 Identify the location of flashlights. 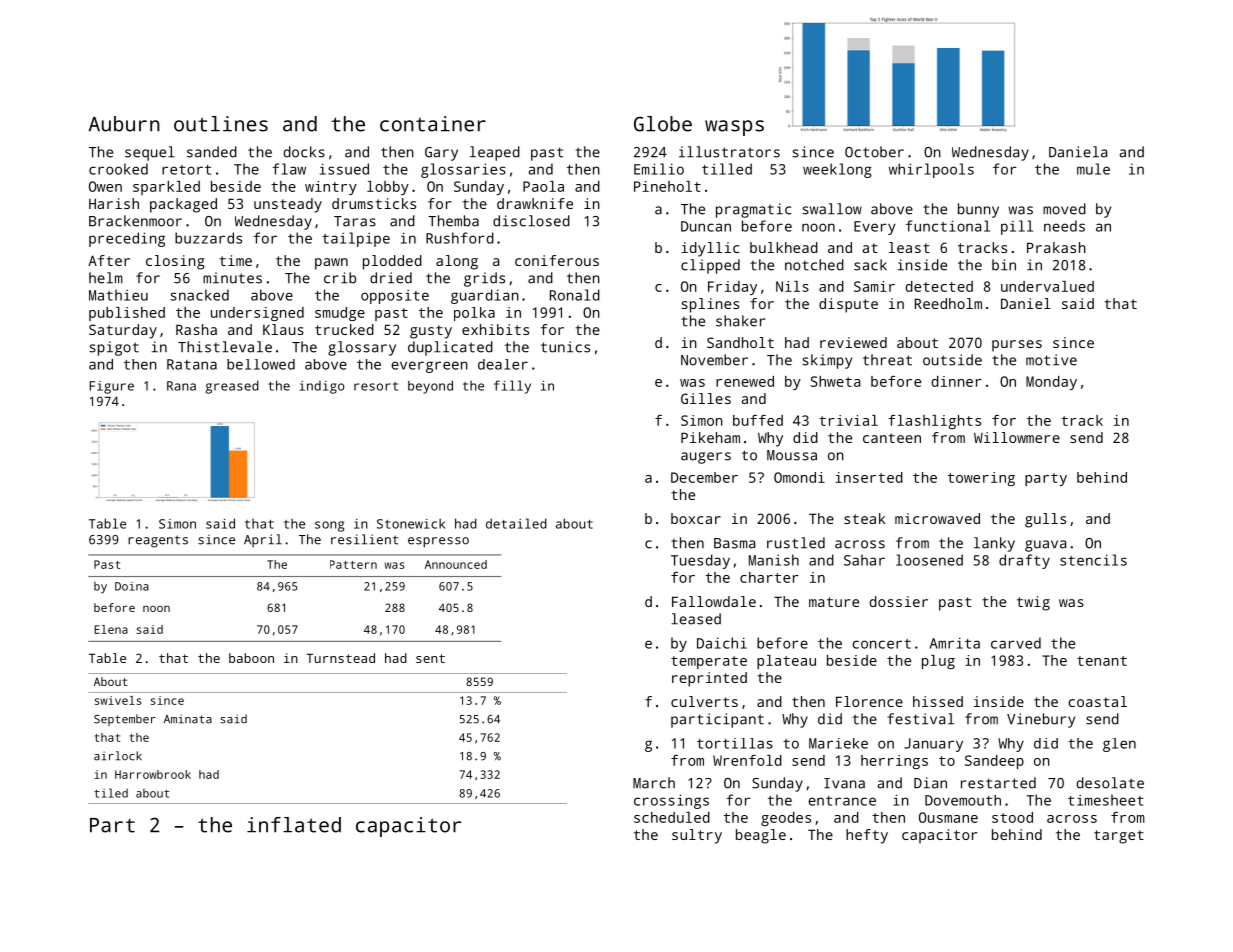
(934, 422).
